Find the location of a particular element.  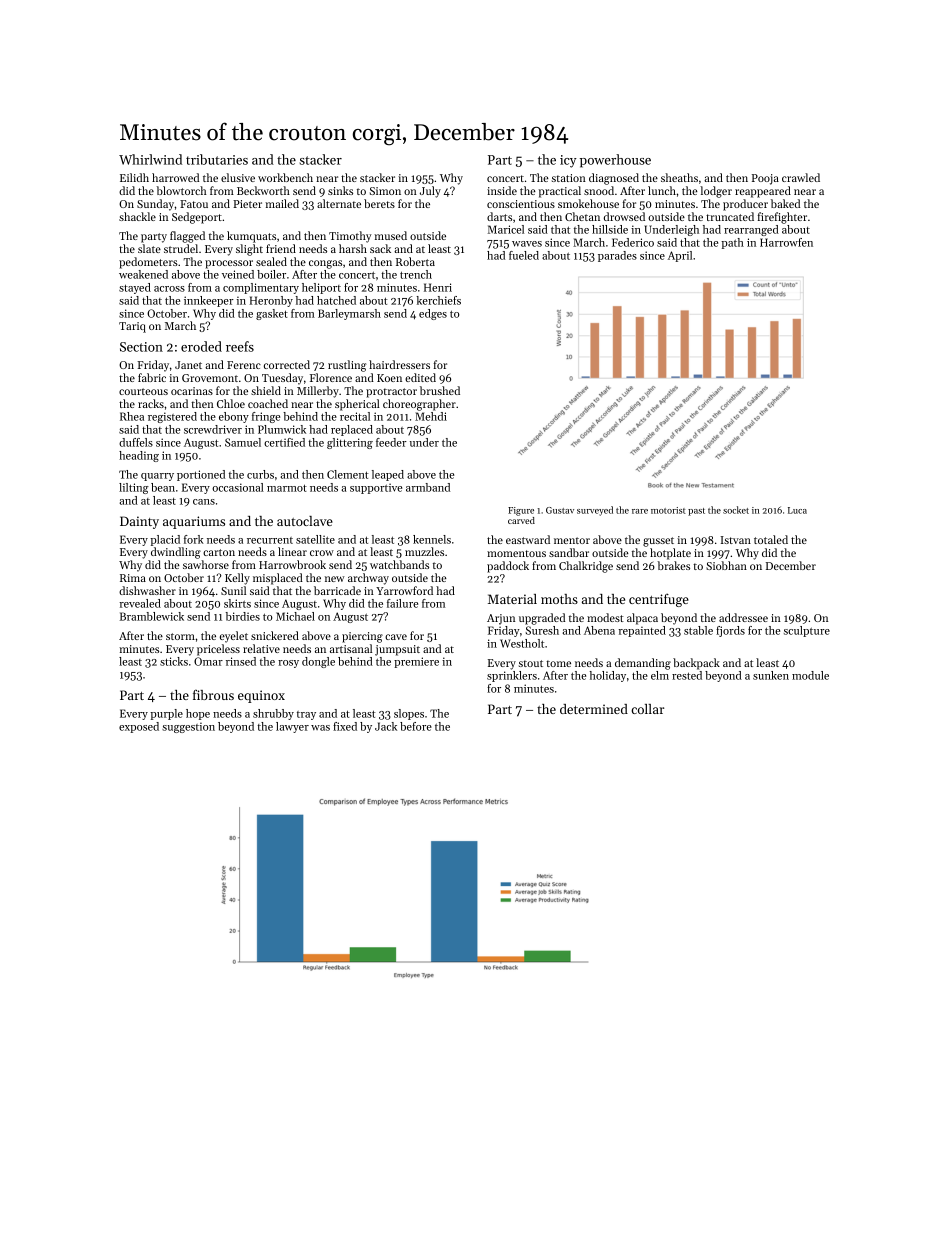

Simon is located at coordinates (385, 191).
